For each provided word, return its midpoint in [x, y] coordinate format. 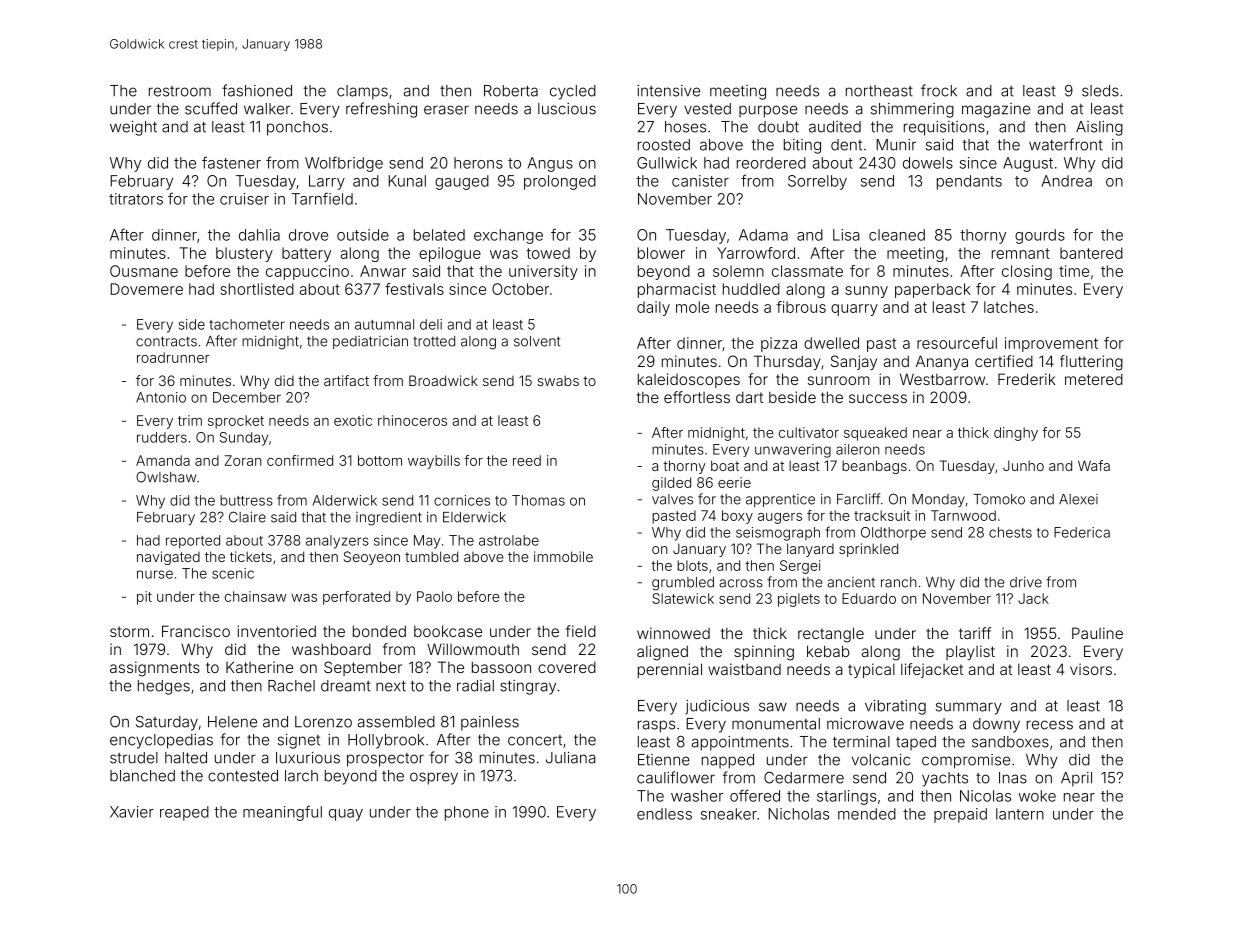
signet [299, 741]
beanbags [874, 467]
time [1074, 271]
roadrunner [173, 357]
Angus [550, 164]
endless [664, 814]
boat [725, 465]
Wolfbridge [344, 164]
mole [692, 307]
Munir [896, 145]
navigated [168, 558]
